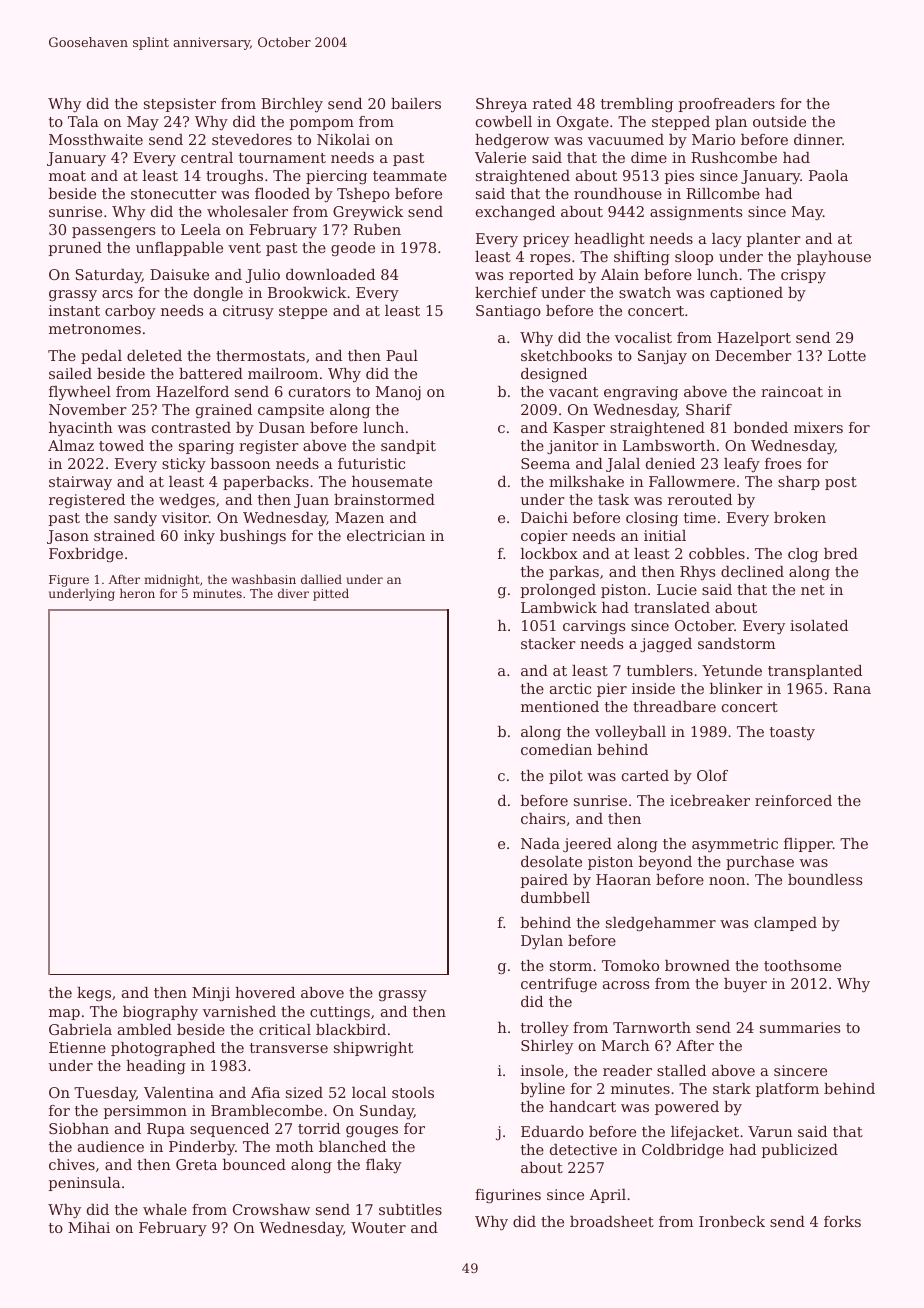  What do you see at coordinates (545, 1029) in the document?
I see `trolley` at bounding box center [545, 1029].
